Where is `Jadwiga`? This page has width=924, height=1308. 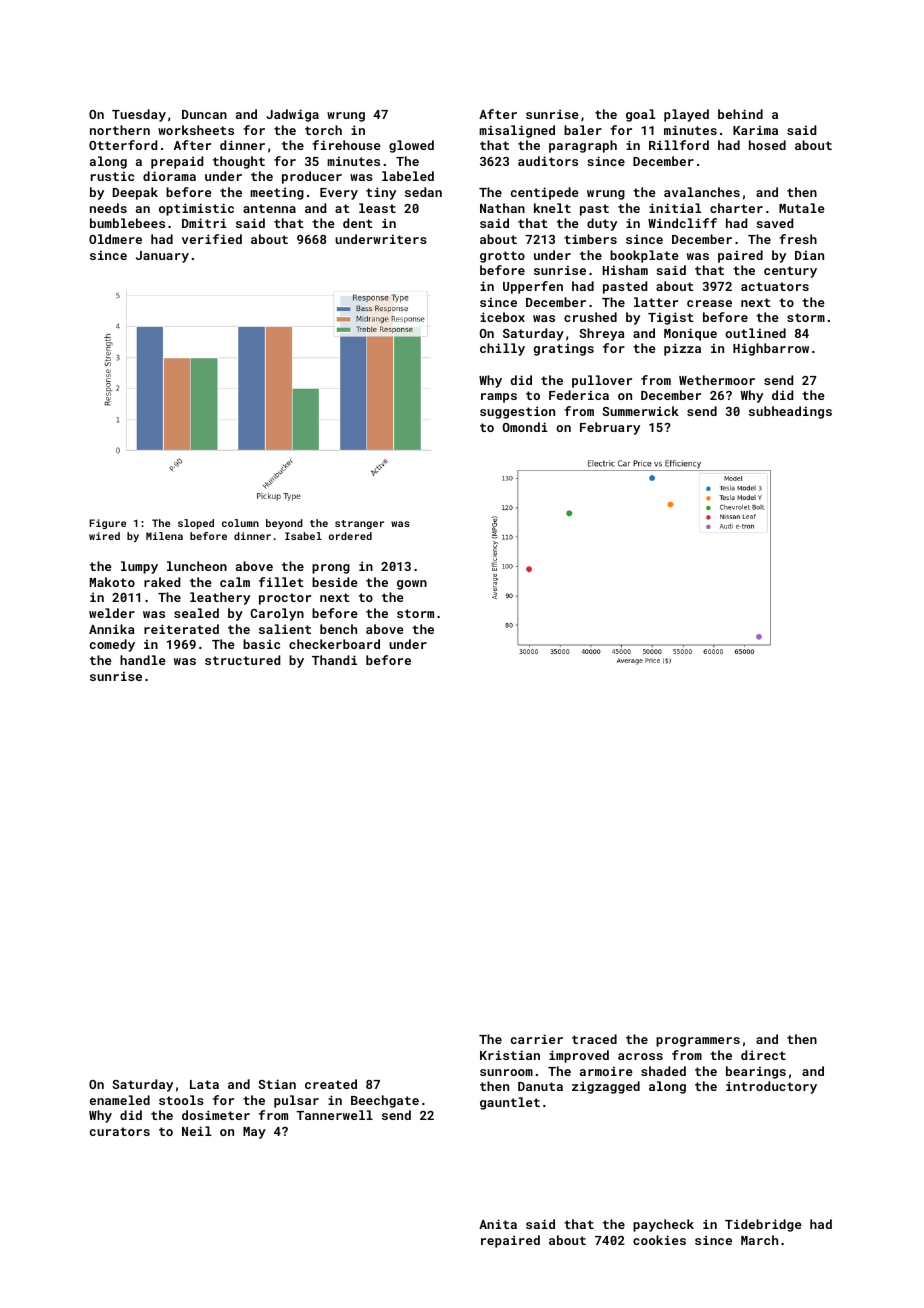
Jadwiga is located at coordinates (292, 115).
